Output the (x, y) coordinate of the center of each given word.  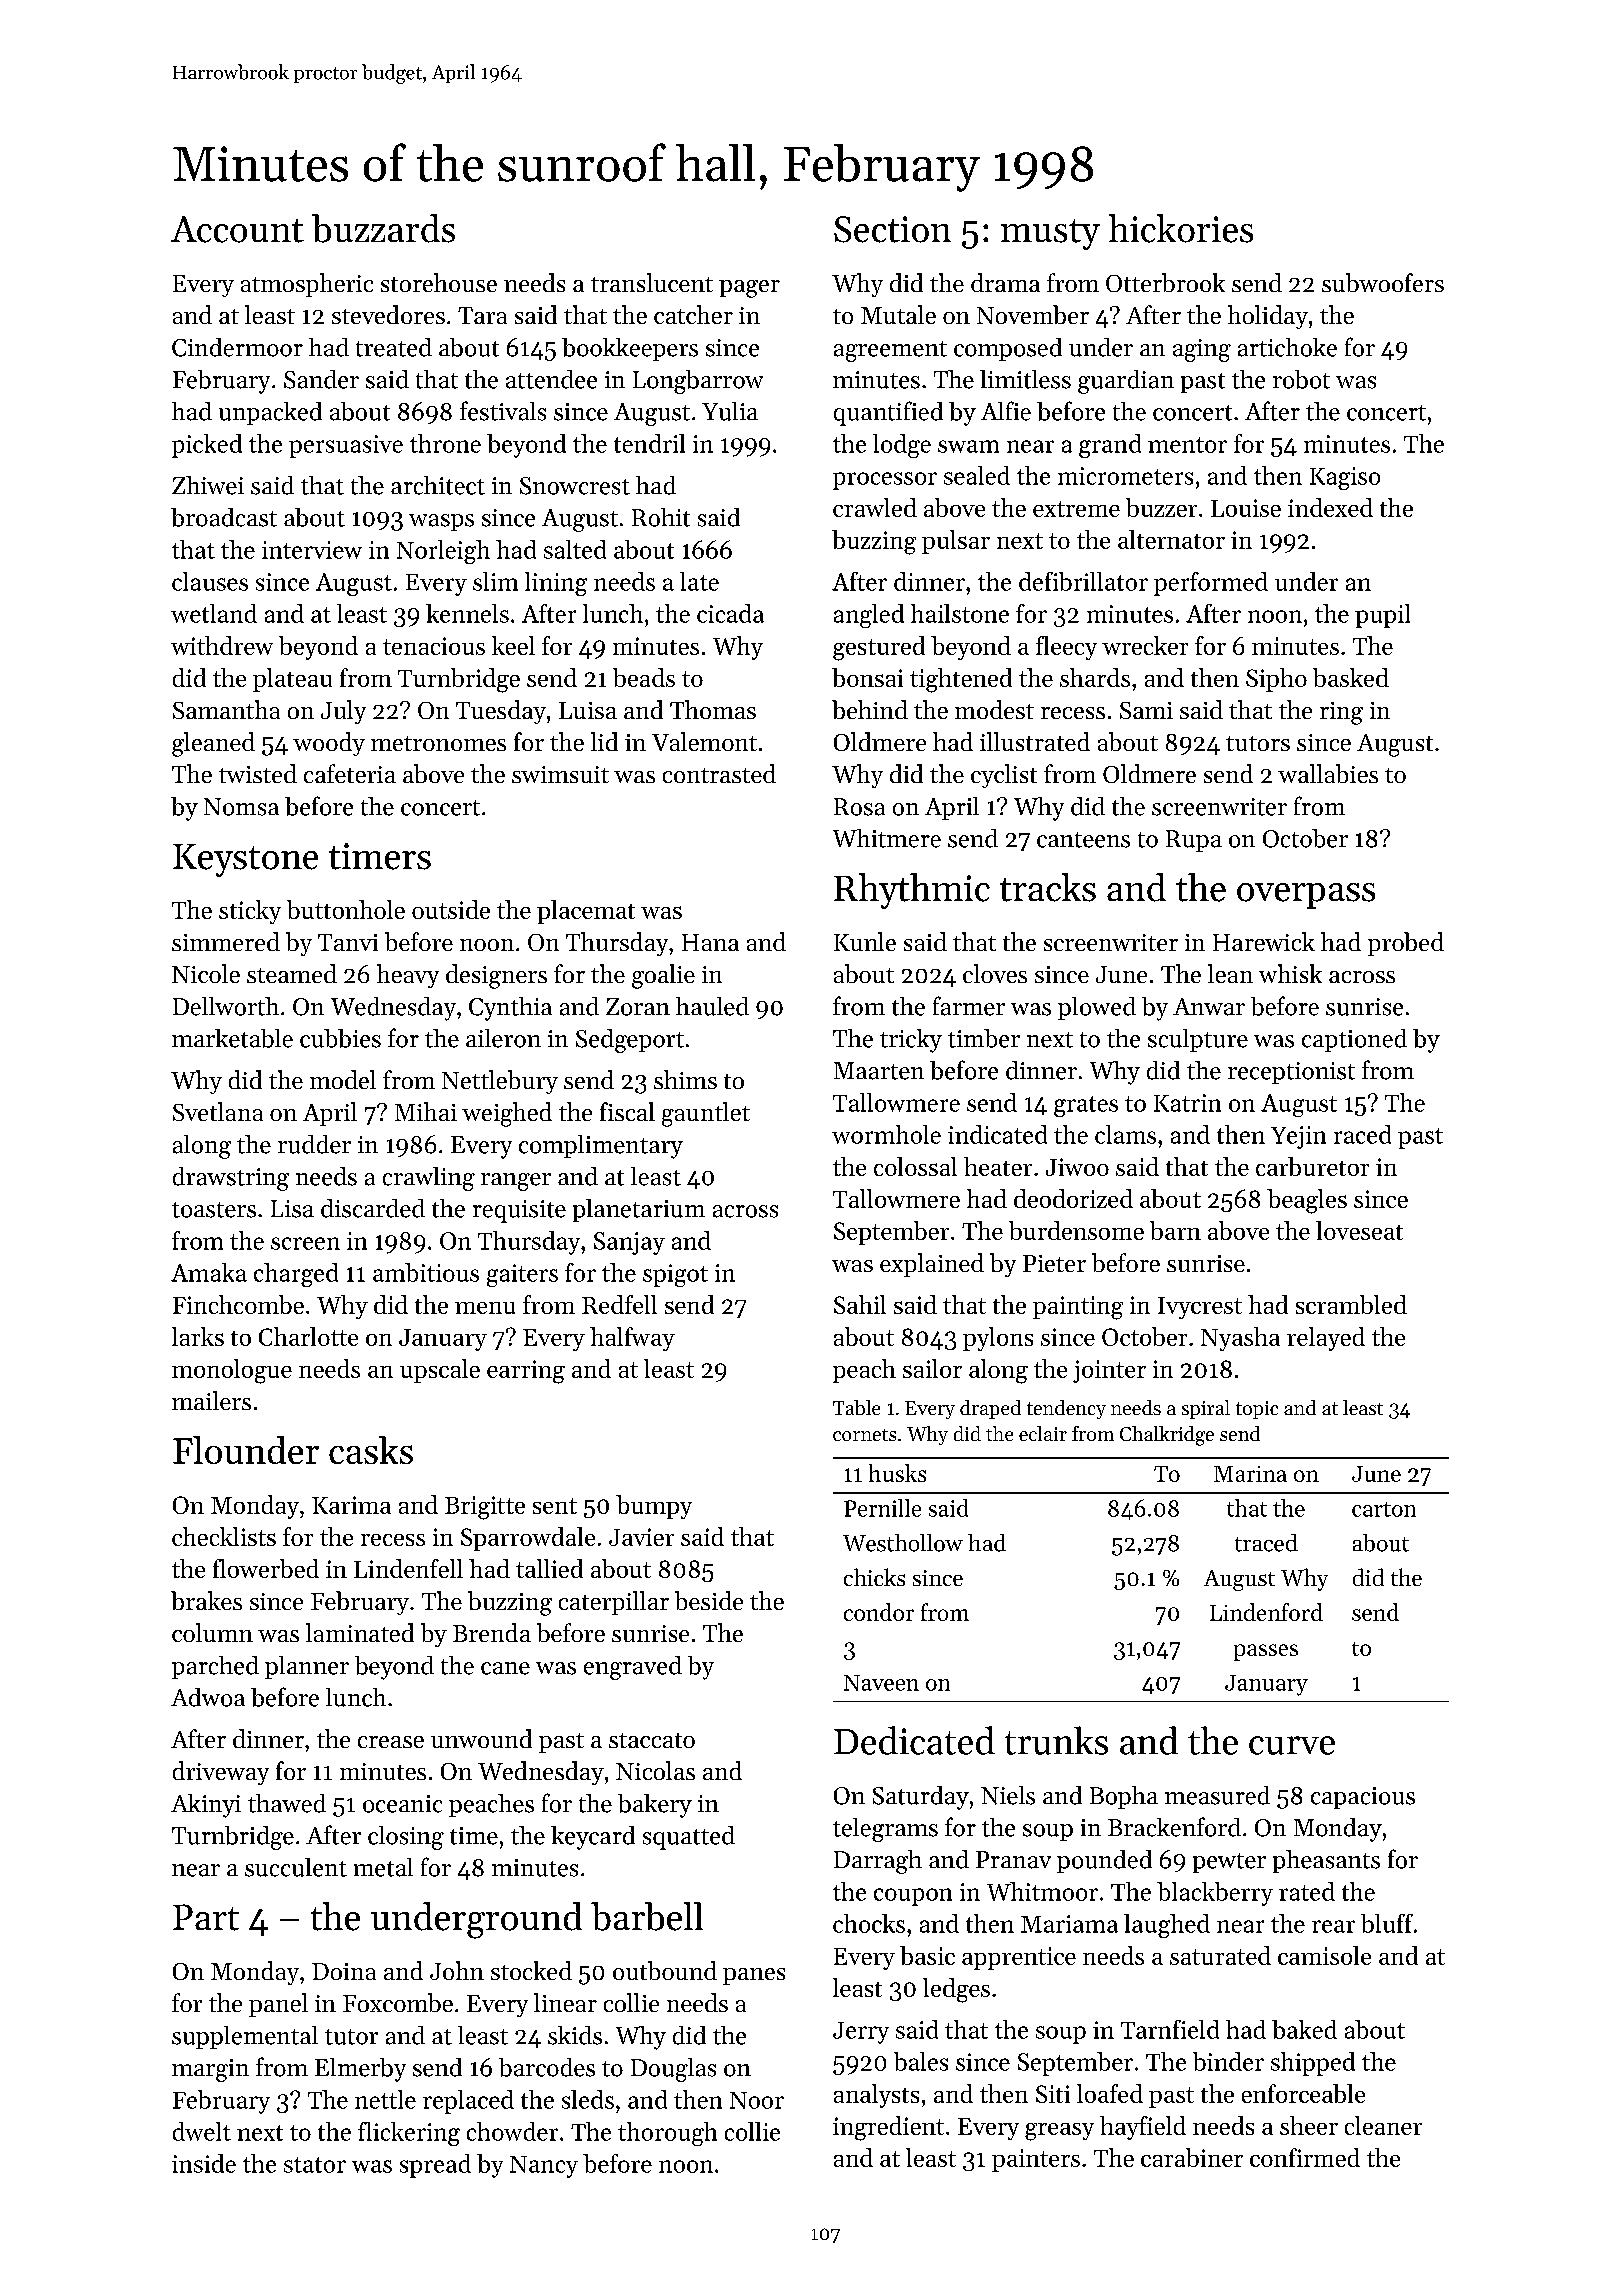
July (343, 712)
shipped (1313, 2064)
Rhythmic (912, 891)
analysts (876, 2096)
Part (206, 1917)
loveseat (1359, 1230)
